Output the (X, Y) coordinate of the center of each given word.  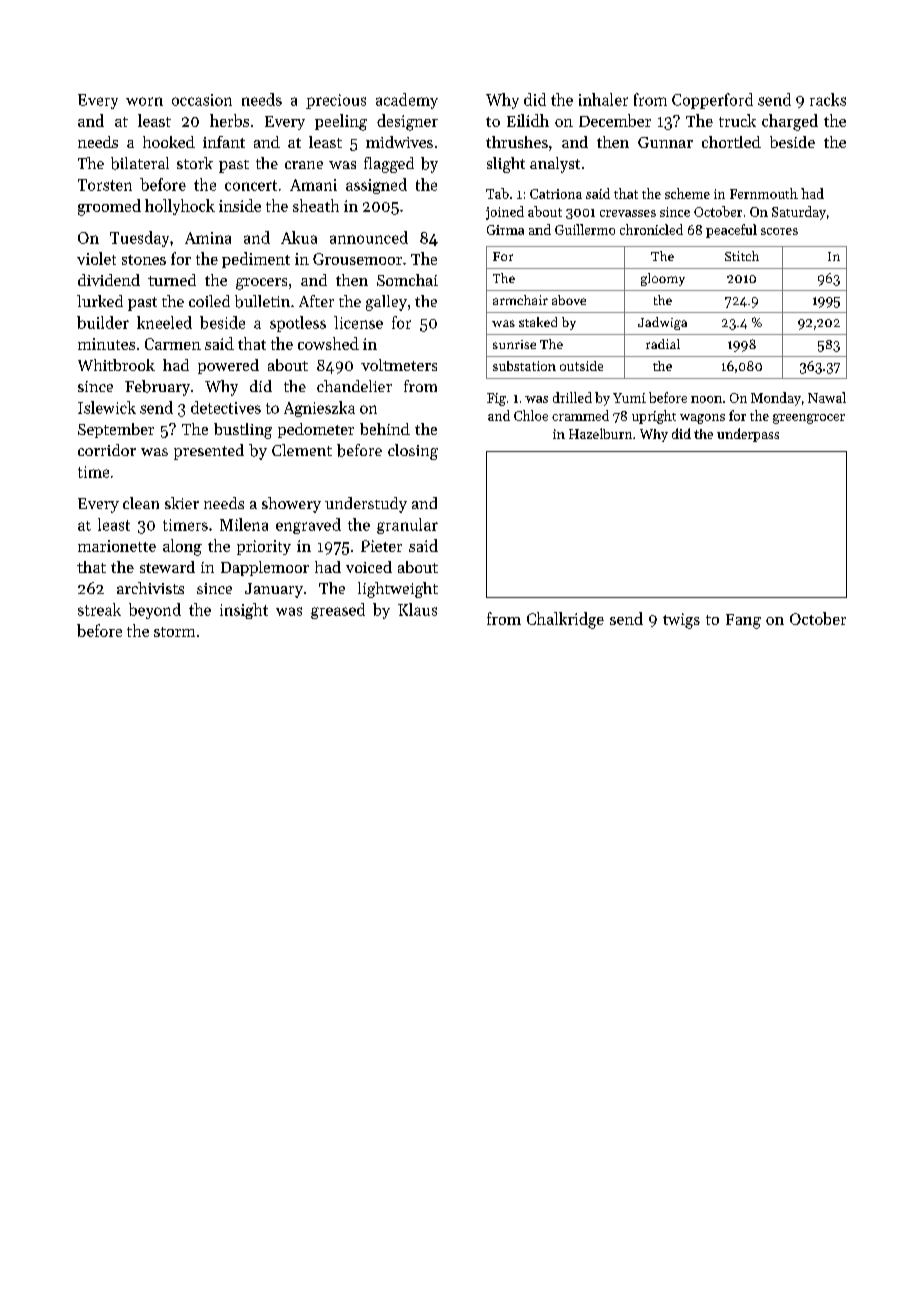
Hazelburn (600, 433)
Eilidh (528, 120)
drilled (572, 397)
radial (663, 344)
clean (141, 503)
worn (144, 101)
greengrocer (809, 419)
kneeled (164, 322)
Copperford (712, 101)
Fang (743, 621)
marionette (117, 546)
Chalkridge (565, 620)
